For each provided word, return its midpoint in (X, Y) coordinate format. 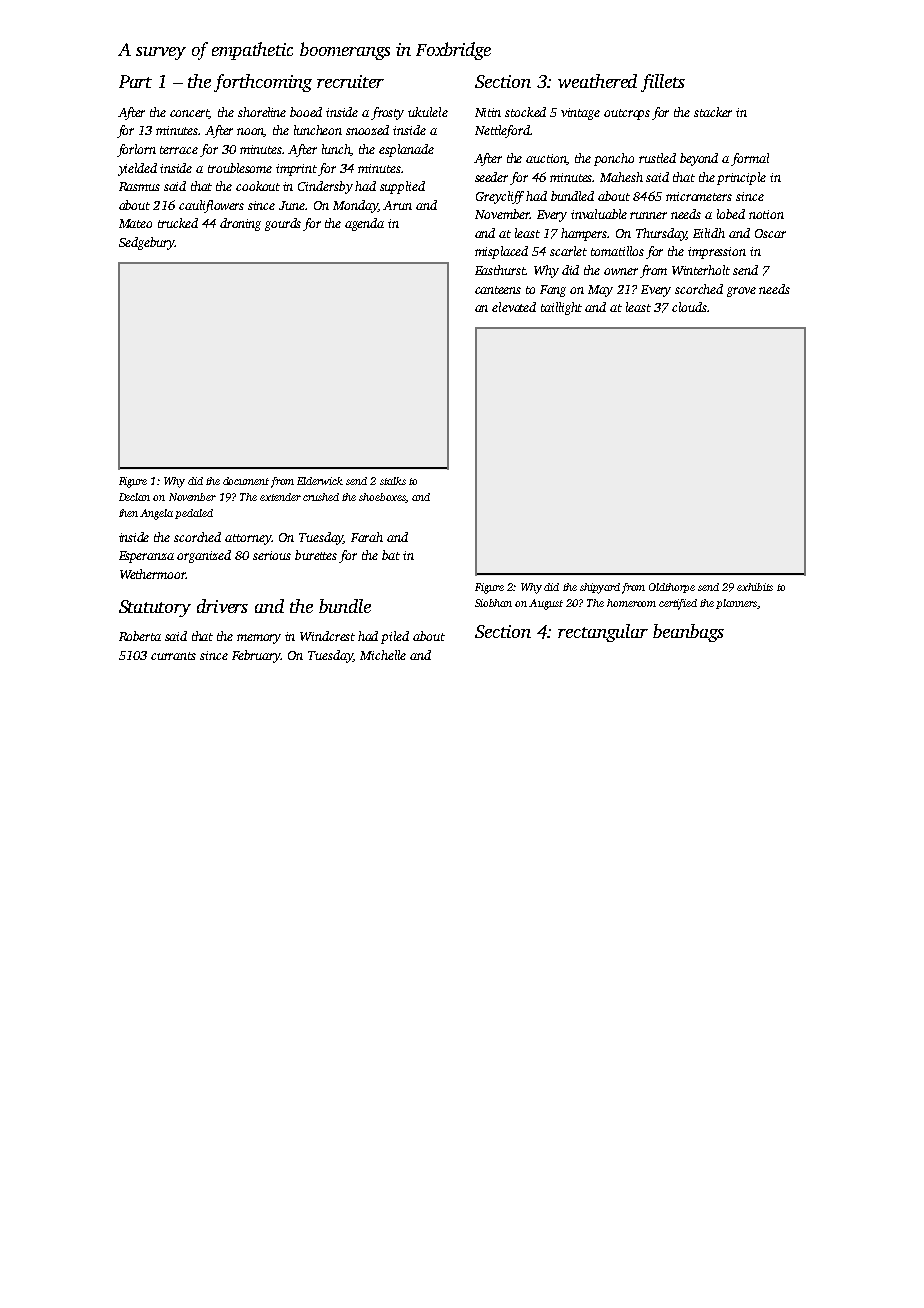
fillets (663, 83)
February (256, 656)
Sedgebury (147, 243)
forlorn (136, 150)
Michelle (383, 655)
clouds (689, 307)
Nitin (488, 112)
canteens (498, 290)
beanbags (688, 633)
